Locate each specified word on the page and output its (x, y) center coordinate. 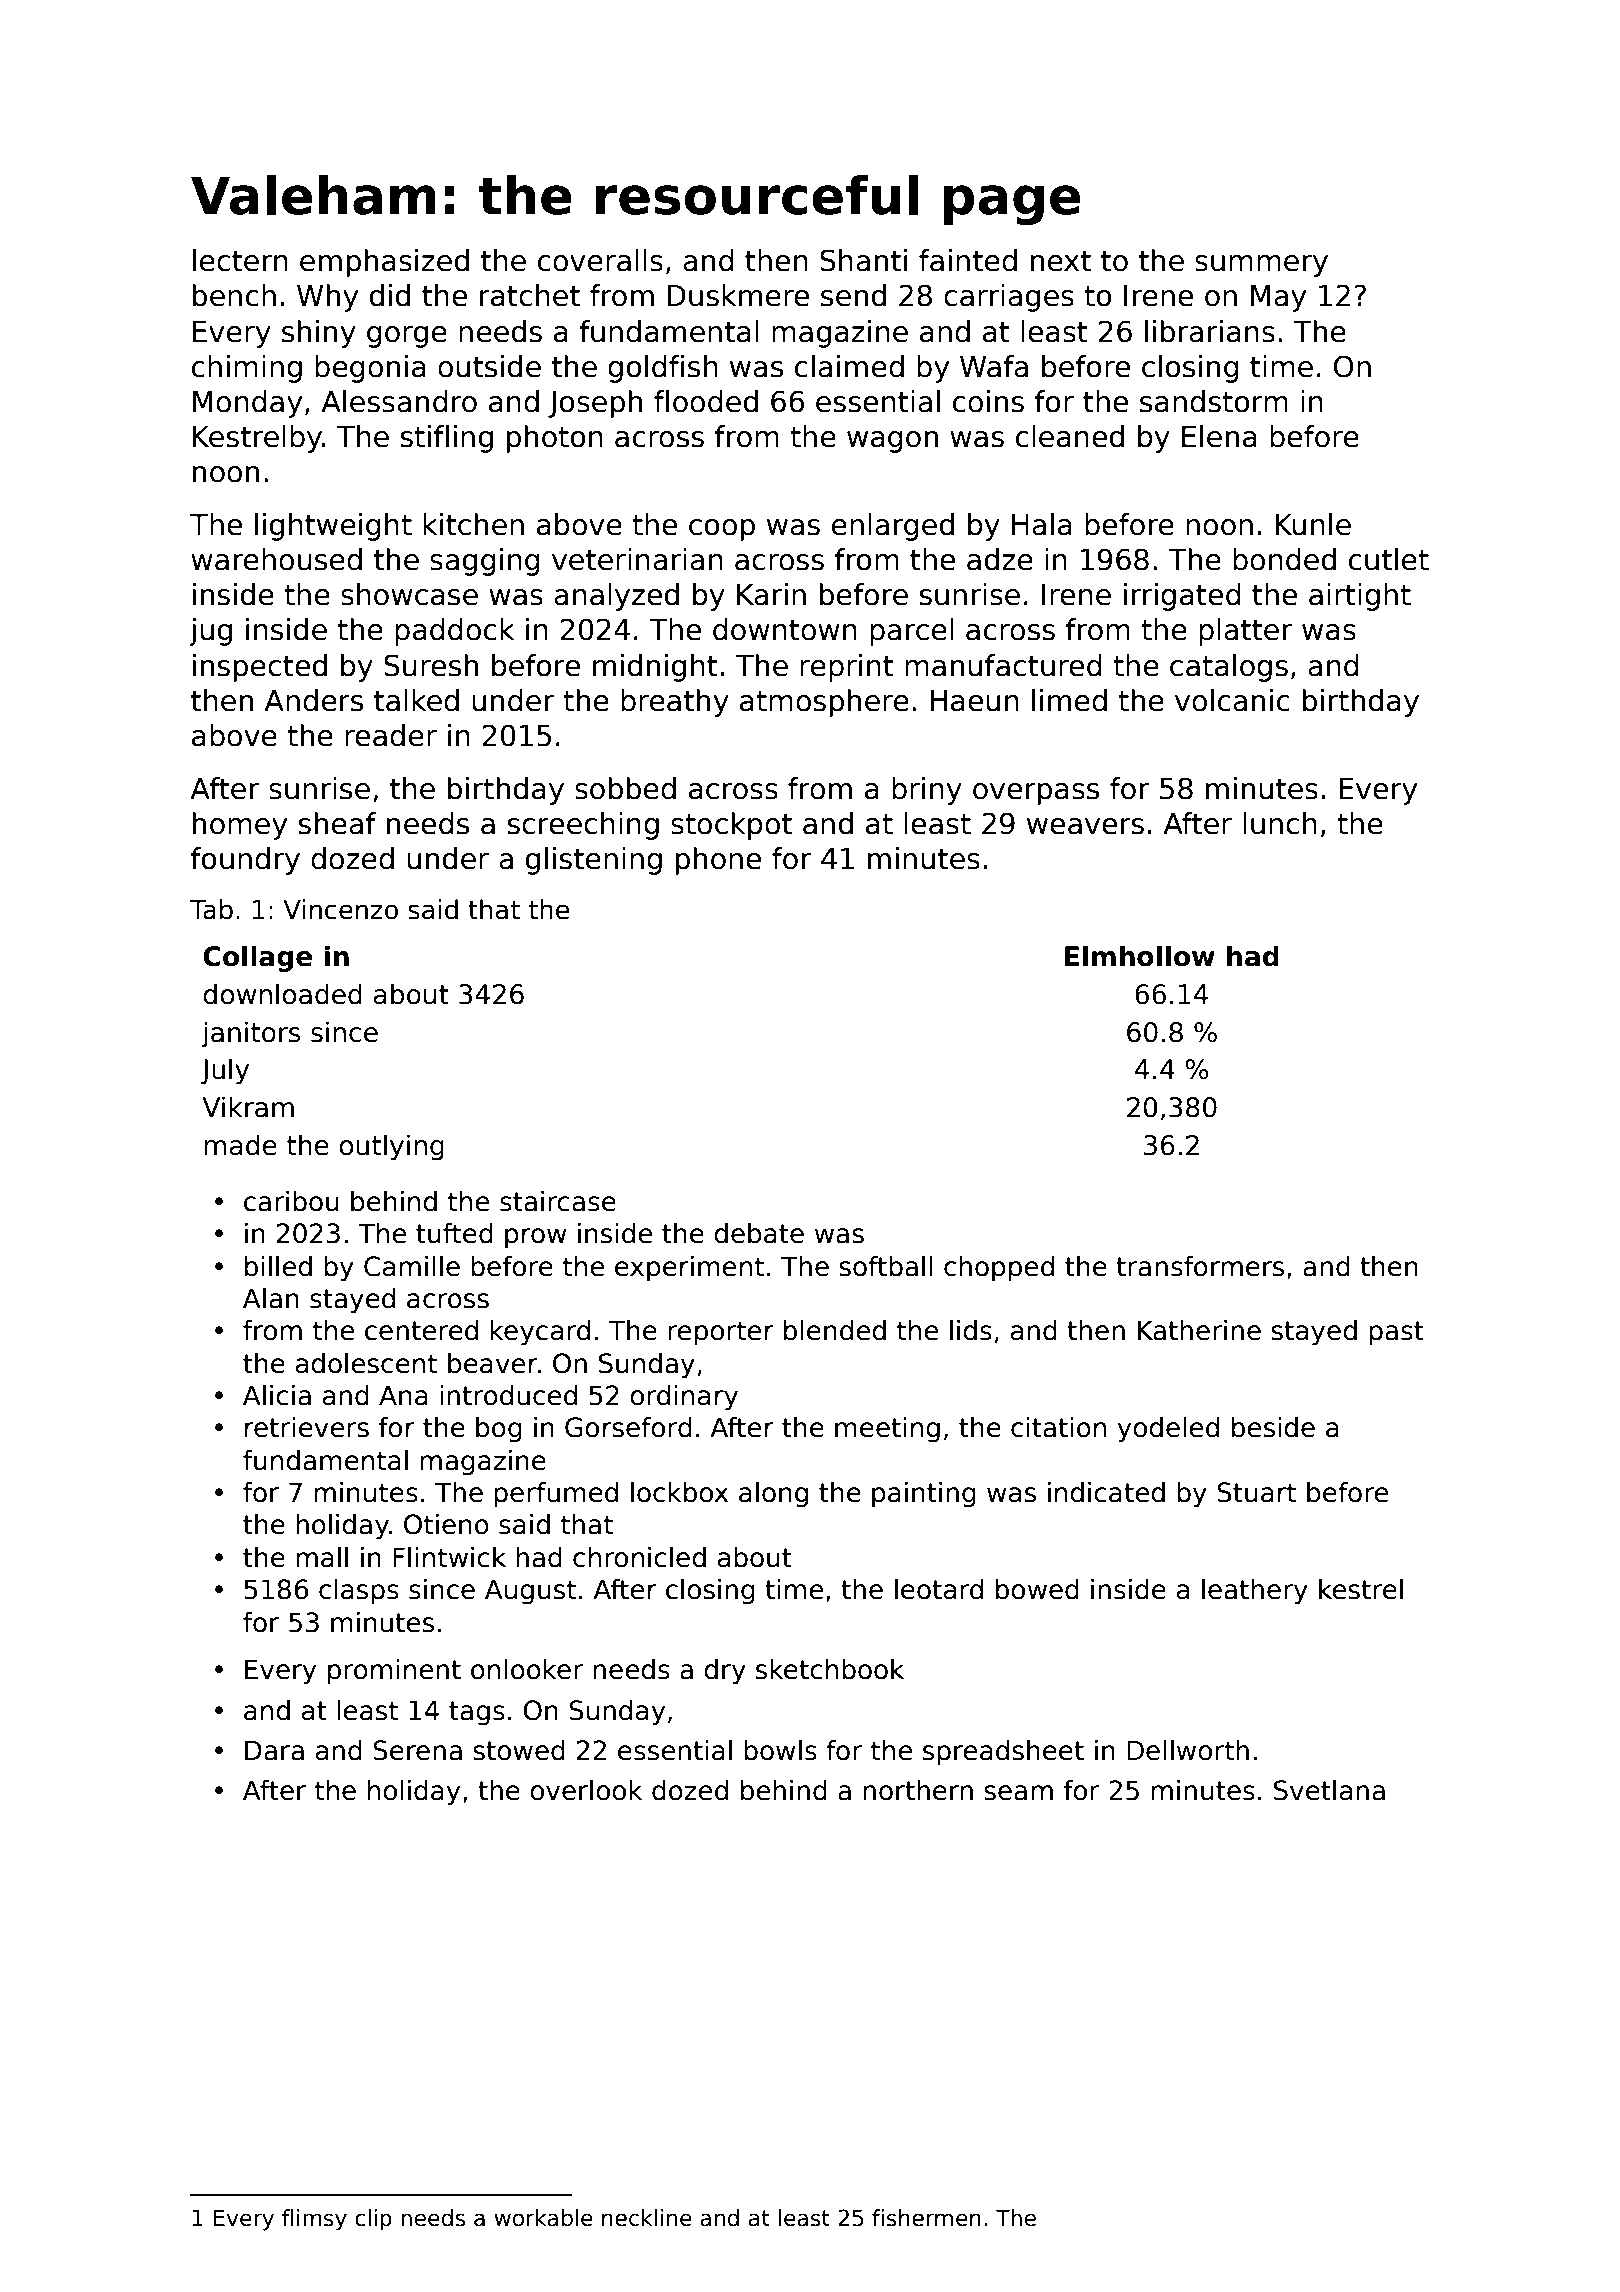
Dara (274, 1750)
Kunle (1313, 524)
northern (918, 1790)
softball (886, 1266)
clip (373, 2220)
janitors (251, 1034)
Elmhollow (1140, 956)
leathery (1255, 1592)
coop (722, 530)
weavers (1085, 826)
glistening (594, 861)
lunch (1280, 823)
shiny (319, 334)
